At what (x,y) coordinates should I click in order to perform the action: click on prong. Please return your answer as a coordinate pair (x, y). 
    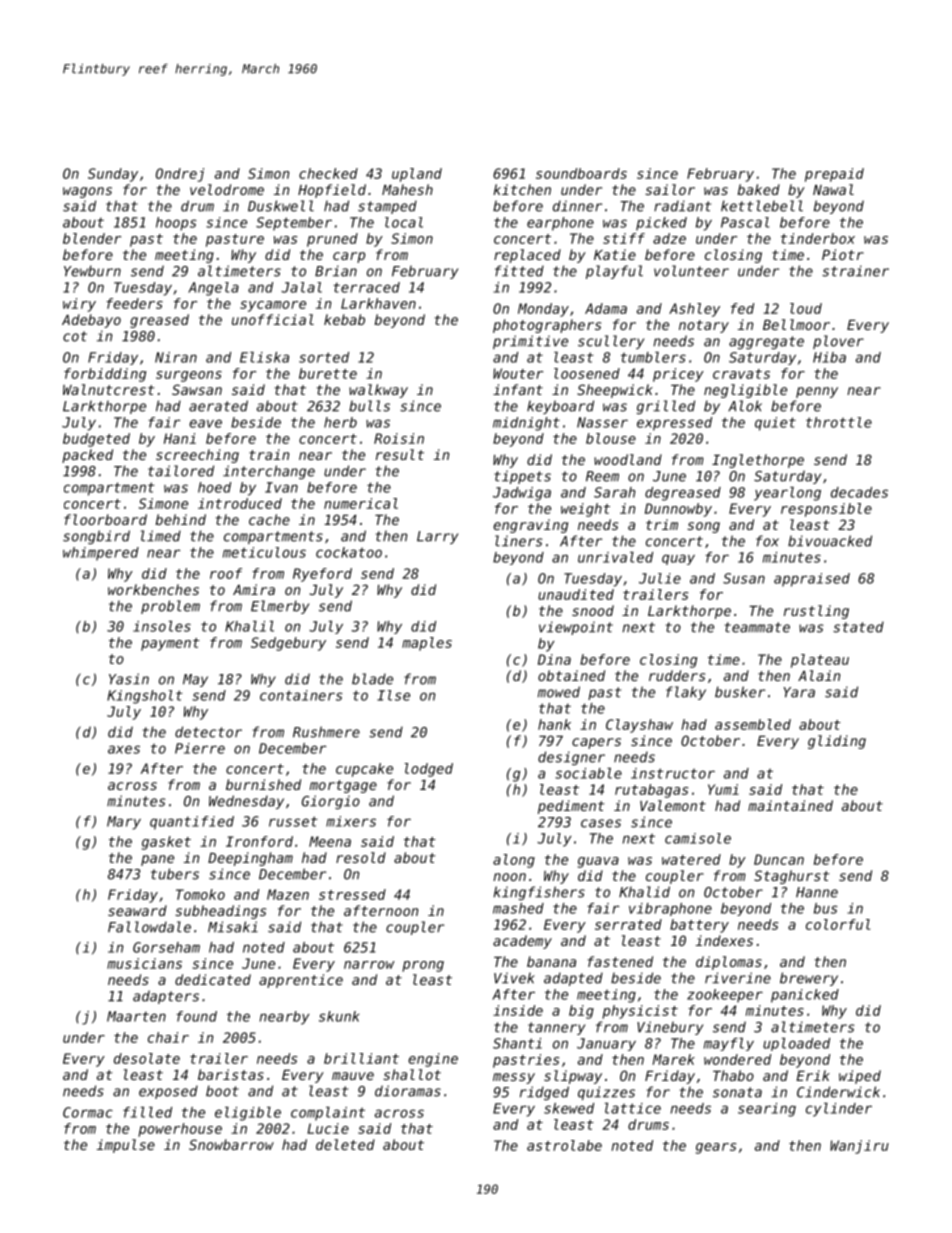
    Looking at the image, I should click on (423, 966).
